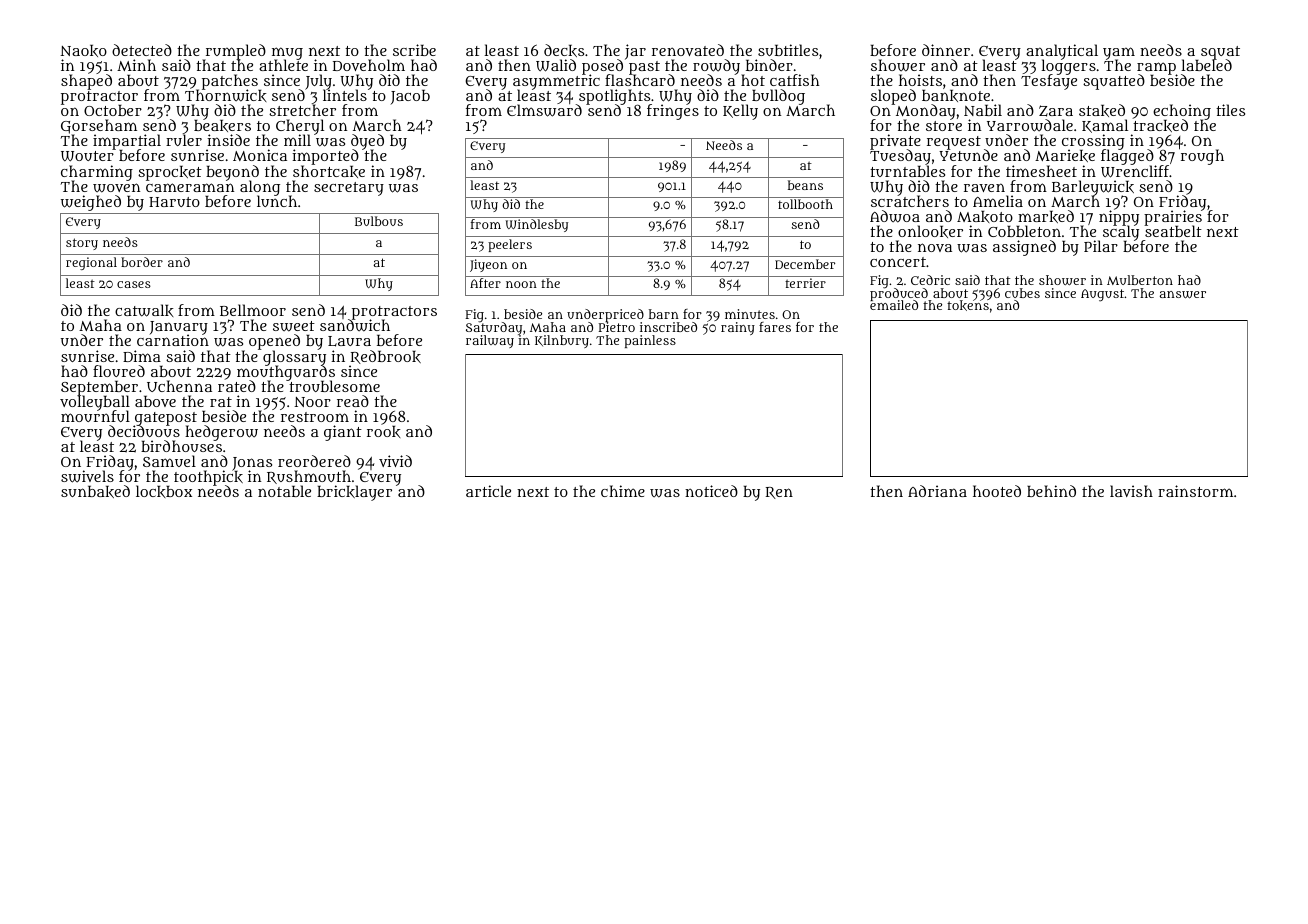  Describe the element at coordinates (521, 284) in the page. I see `noon` at that location.
